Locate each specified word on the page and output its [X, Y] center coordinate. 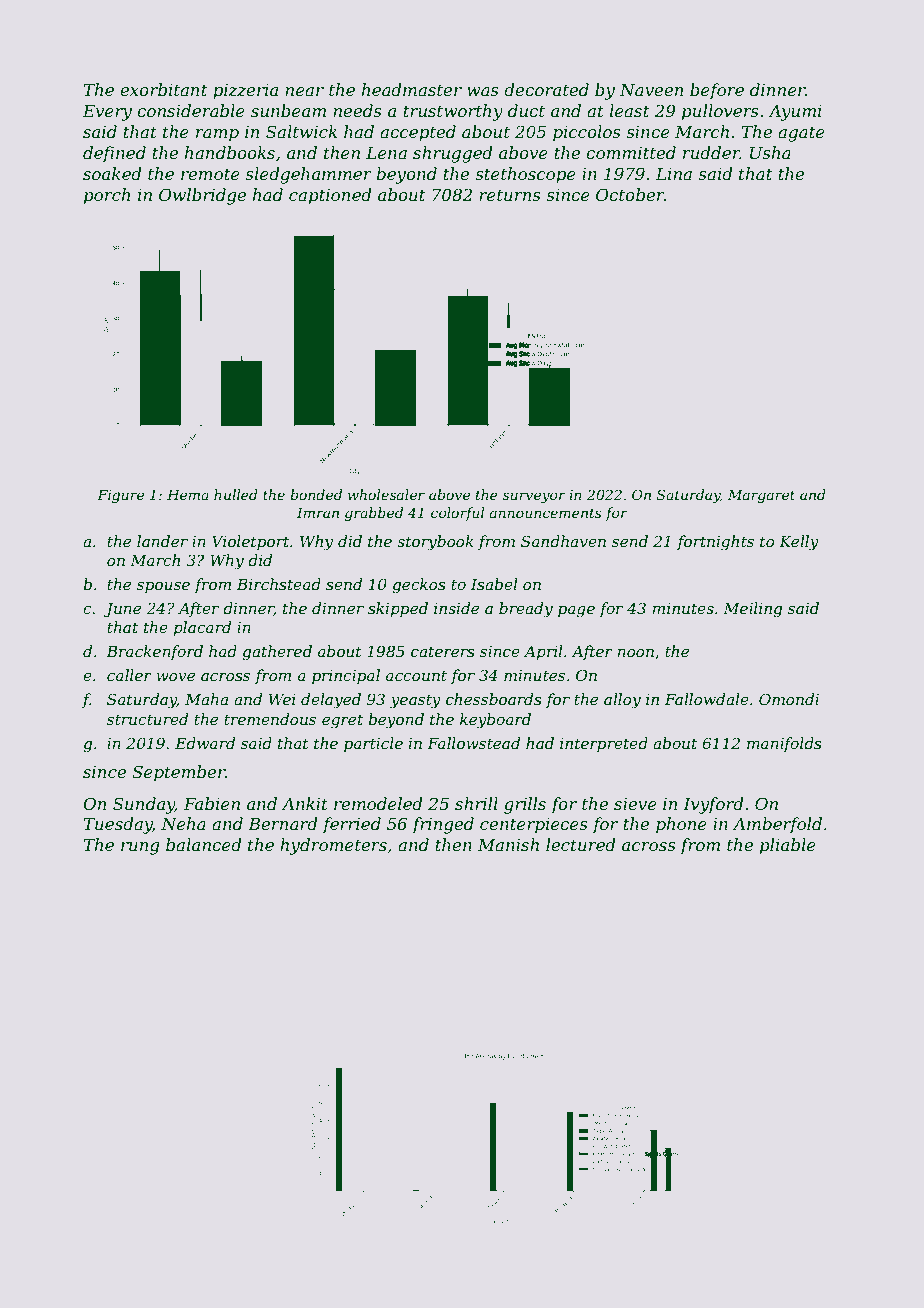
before [717, 91]
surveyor [534, 497]
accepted [418, 133]
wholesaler [386, 494]
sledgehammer [308, 175]
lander [162, 541]
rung [140, 848]
